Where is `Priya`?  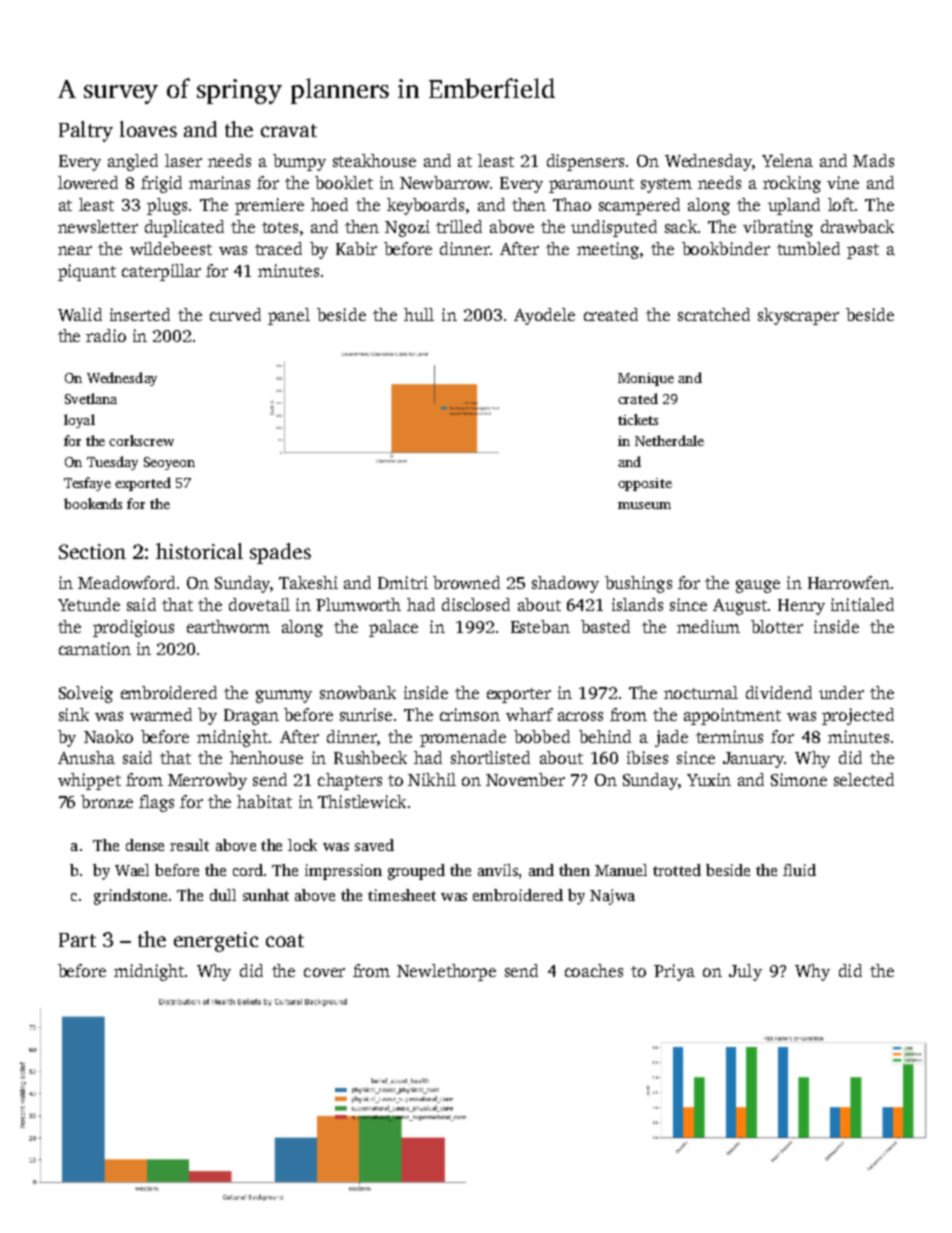 Priya is located at coordinates (674, 972).
